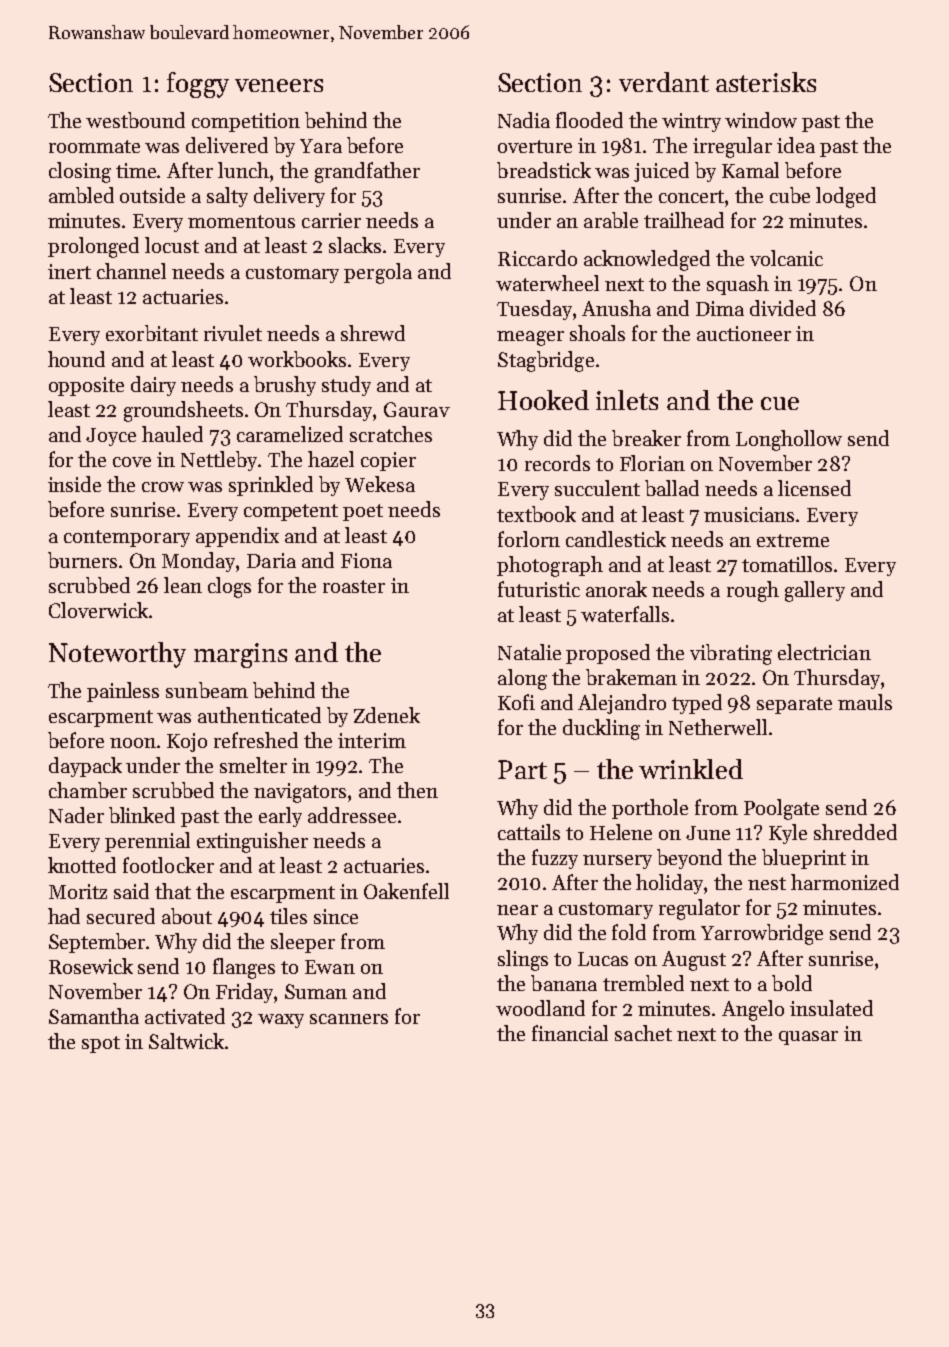 The height and width of the screenshot is (1347, 949). What do you see at coordinates (330, 967) in the screenshot?
I see `Ewan` at bounding box center [330, 967].
